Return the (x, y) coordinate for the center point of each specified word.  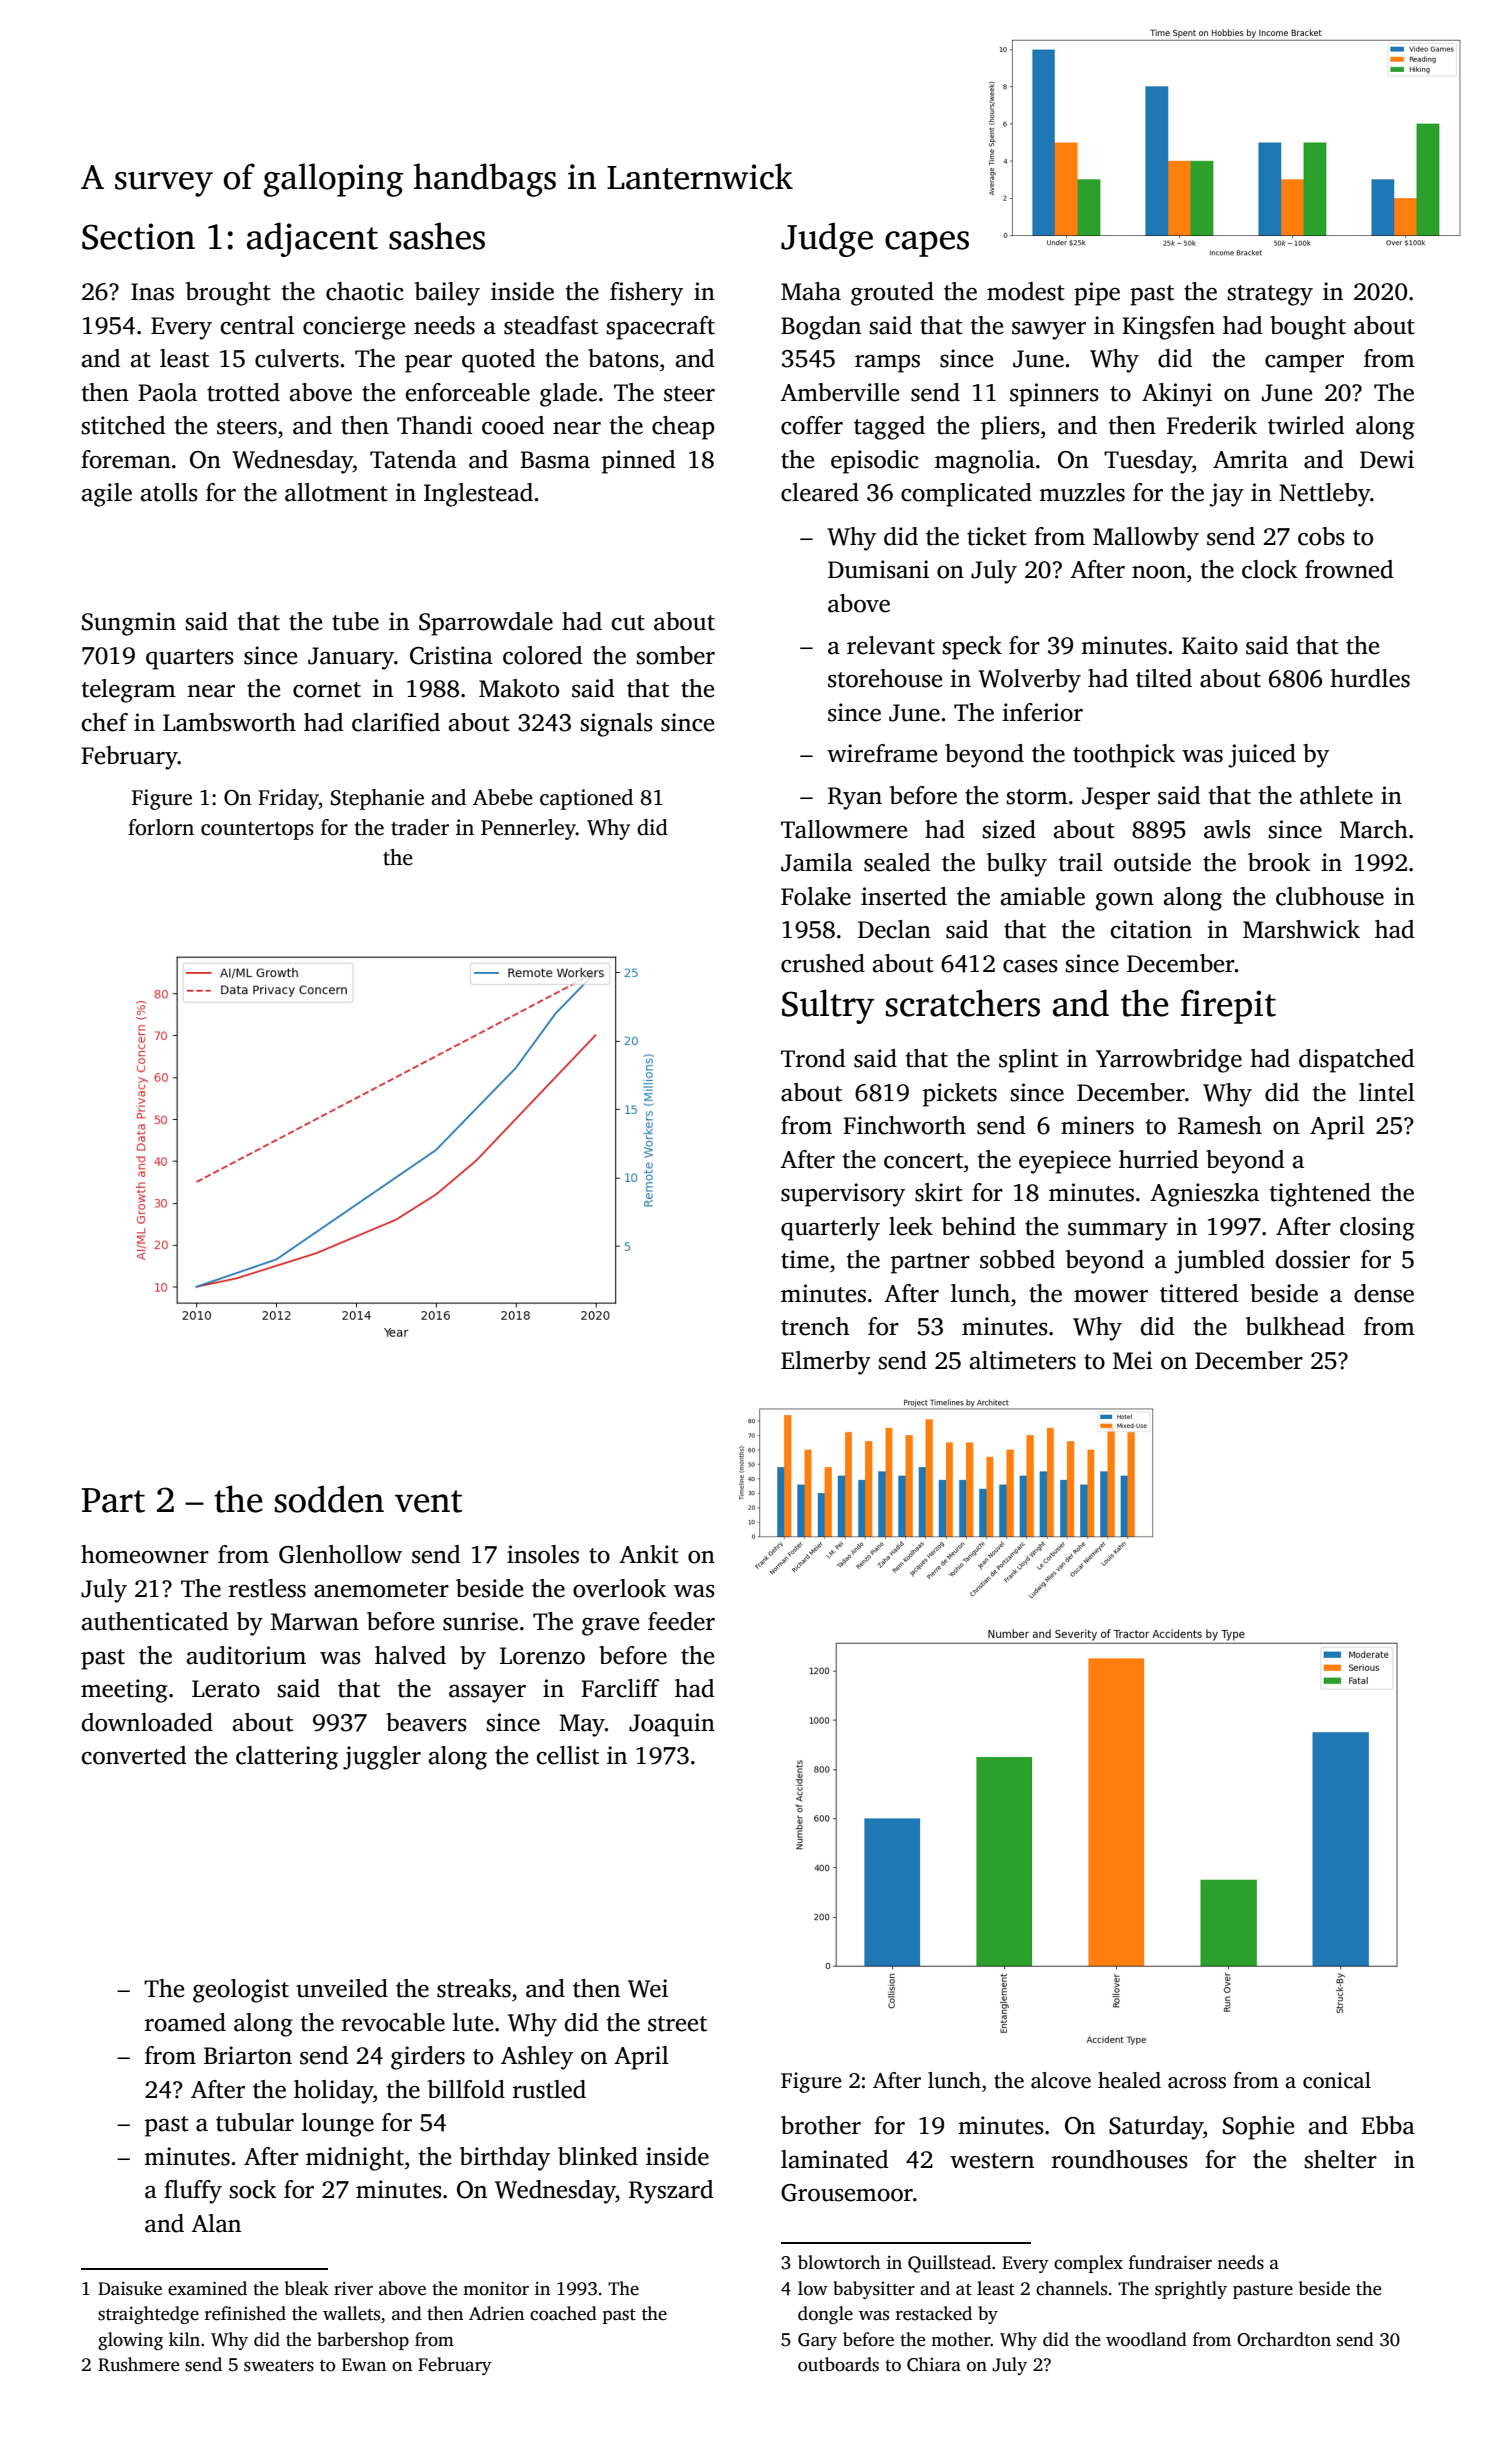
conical (1337, 2080)
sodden (329, 1499)
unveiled (342, 1988)
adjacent (312, 239)
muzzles (1082, 492)
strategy (1270, 295)
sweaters (279, 2366)
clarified (396, 722)
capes (927, 244)
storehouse (885, 678)
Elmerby (826, 1363)
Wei (648, 1988)
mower (1111, 1296)
